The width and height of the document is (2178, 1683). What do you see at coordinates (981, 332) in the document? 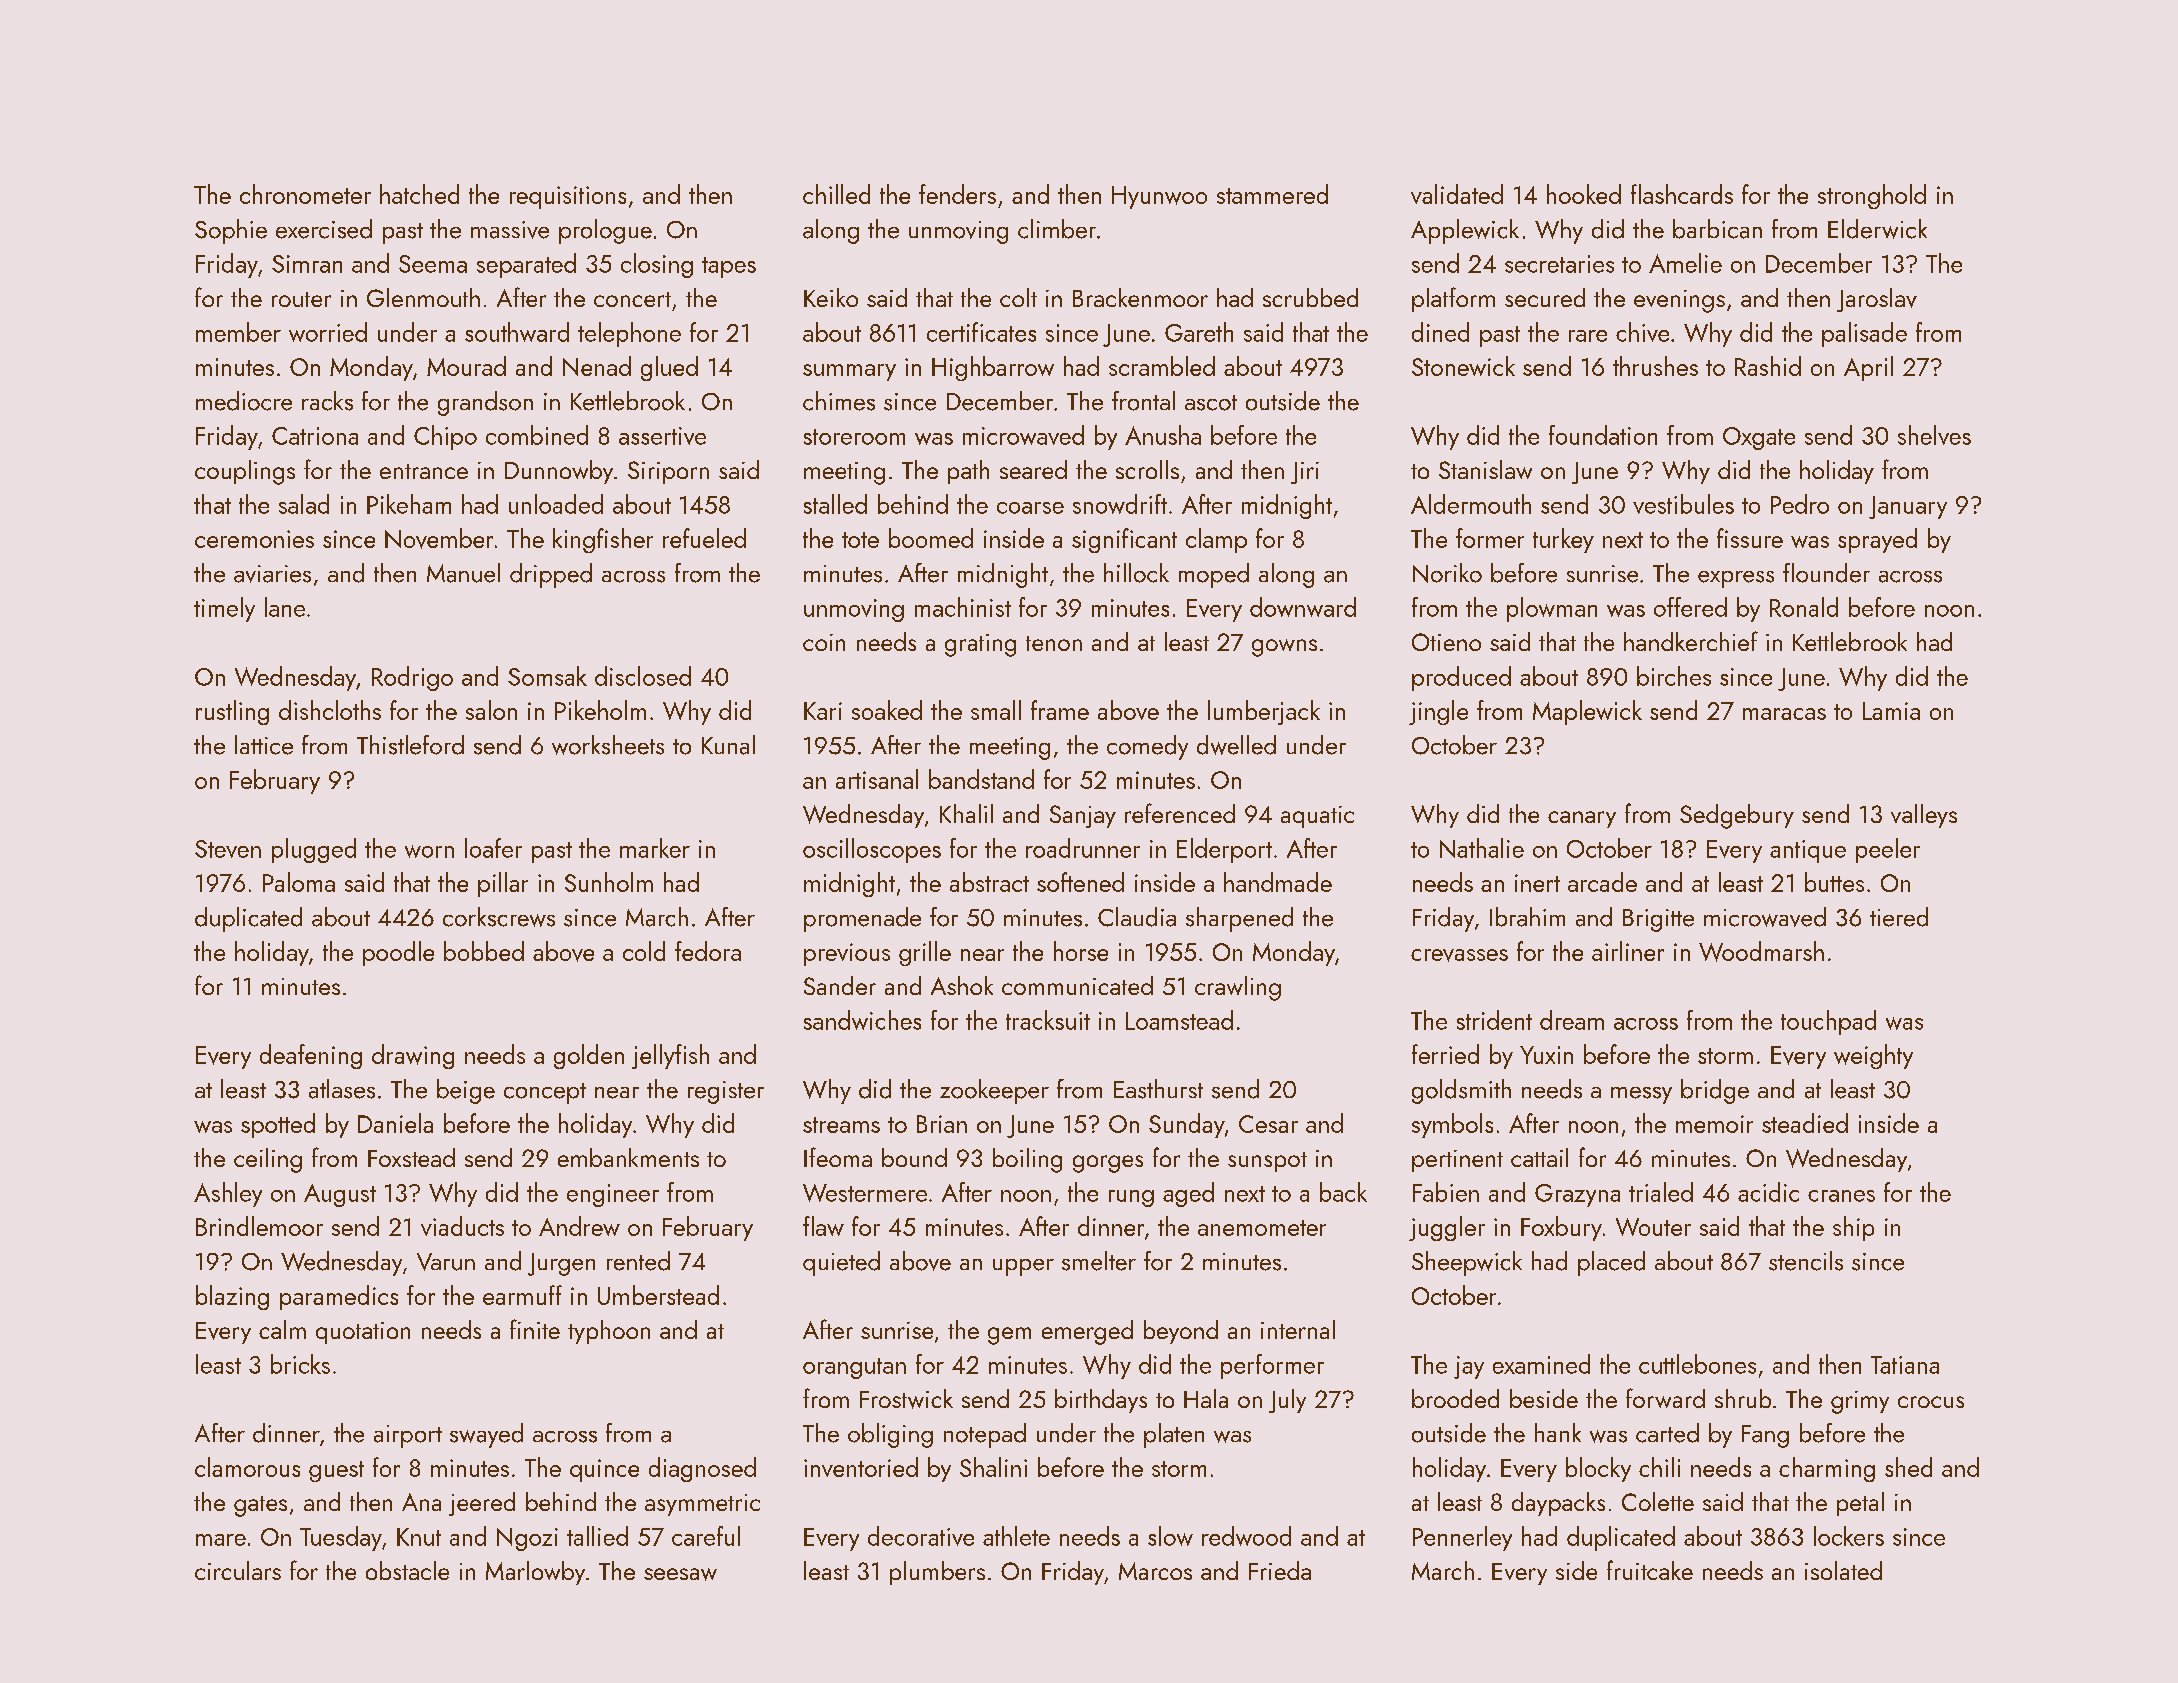
I see `certificates` at bounding box center [981, 332].
